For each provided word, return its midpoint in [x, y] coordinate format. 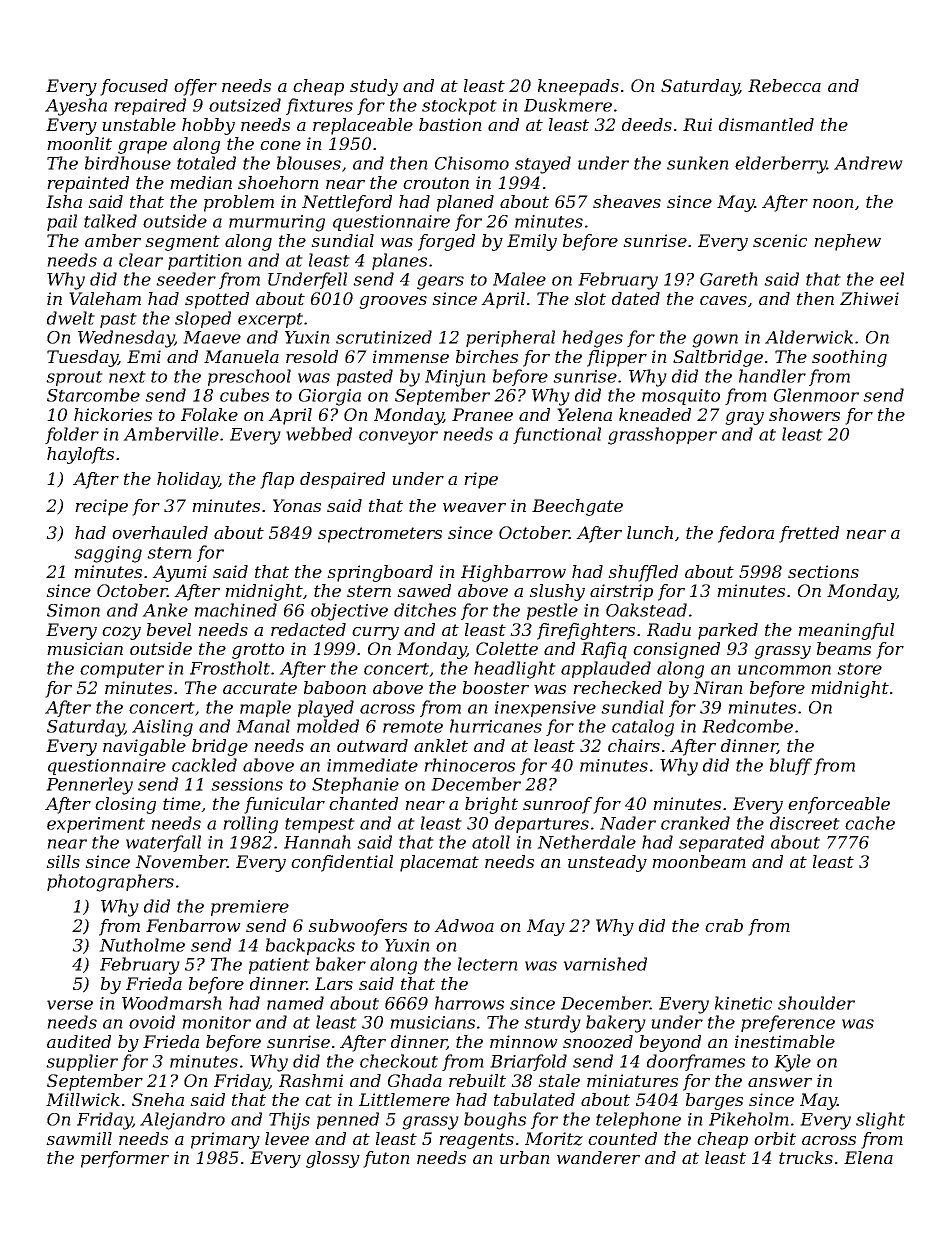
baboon [335, 687]
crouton [436, 183]
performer [125, 1159]
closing [125, 805]
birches [487, 356]
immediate [372, 765]
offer [195, 87]
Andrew [868, 163]
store [859, 669]
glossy [333, 1159]
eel [892, 279]
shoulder [816, 1003]
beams [844, 648]
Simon [73, 610]
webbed [319, 434]
